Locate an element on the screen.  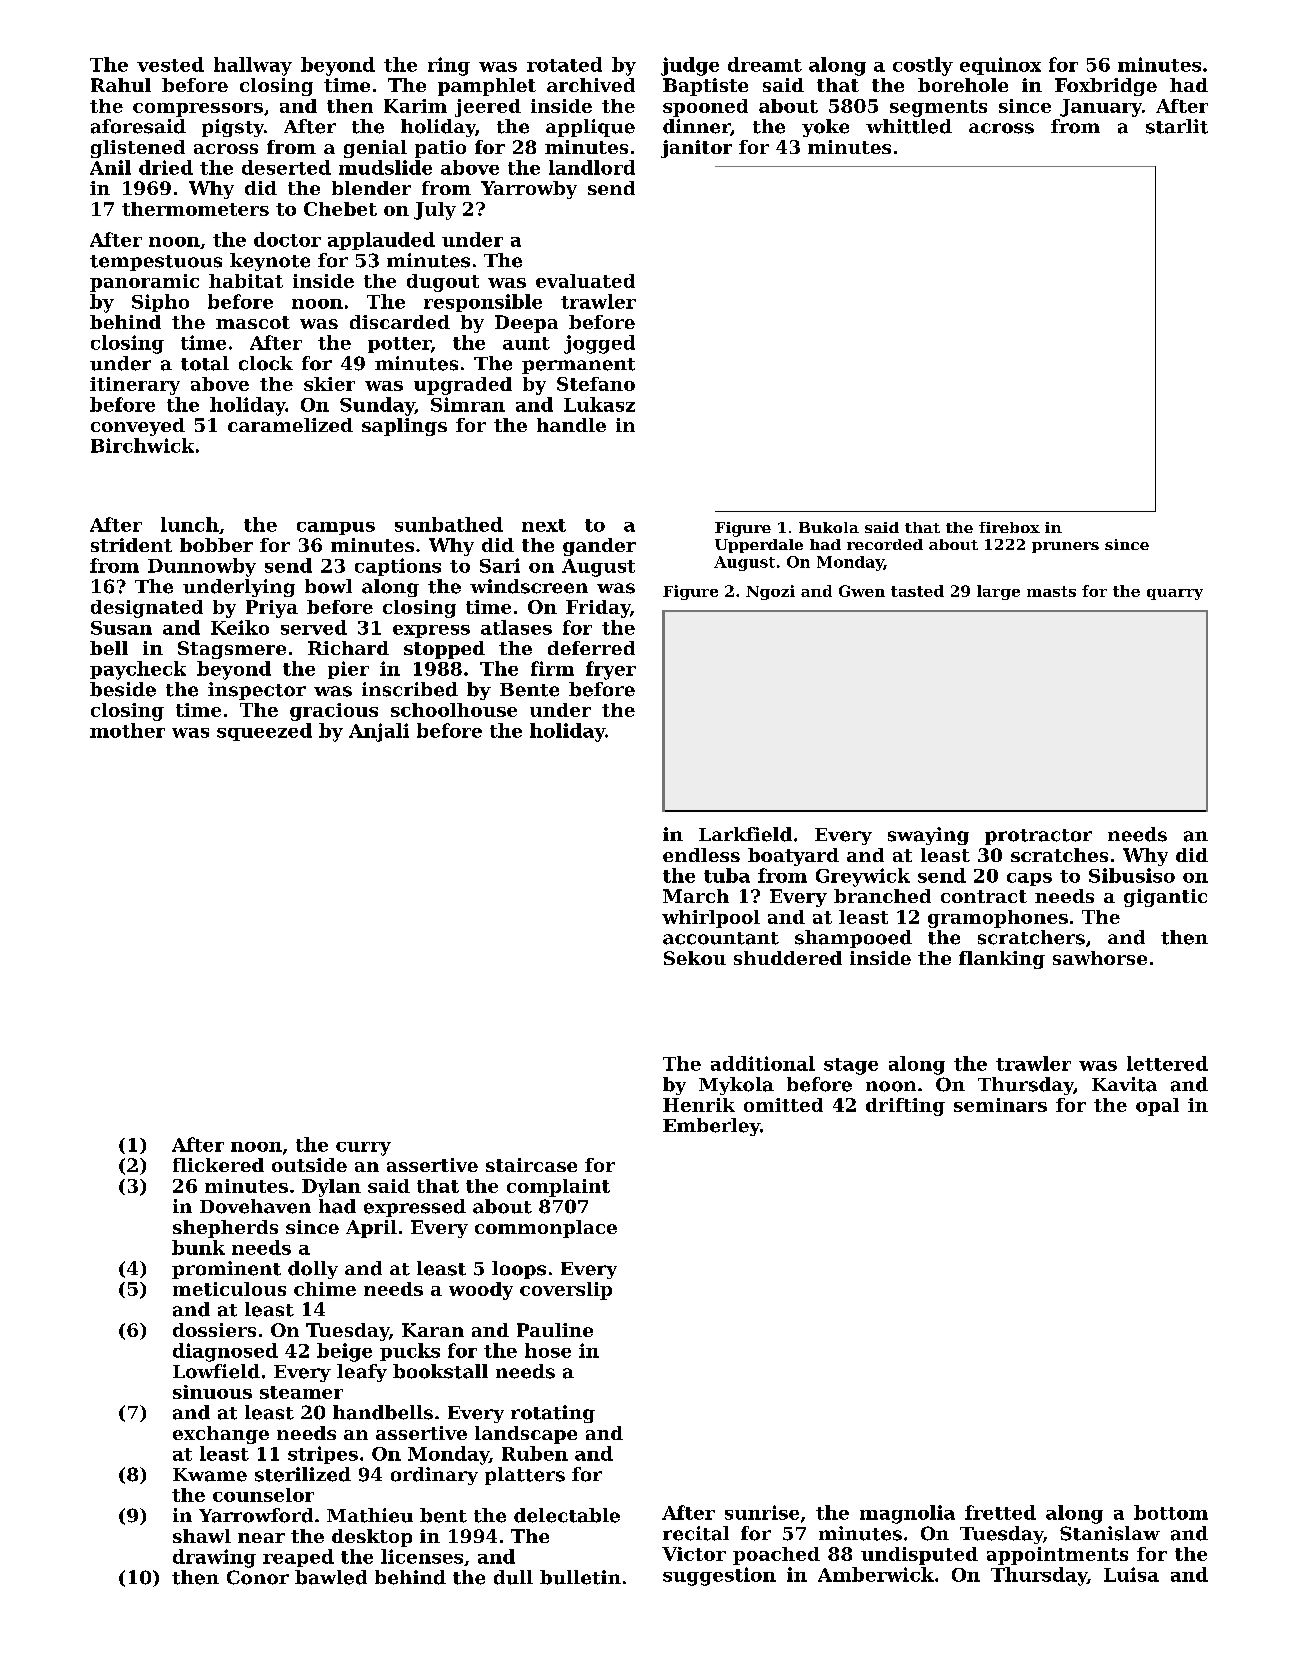
vested is located at coordinates (170, 64).
